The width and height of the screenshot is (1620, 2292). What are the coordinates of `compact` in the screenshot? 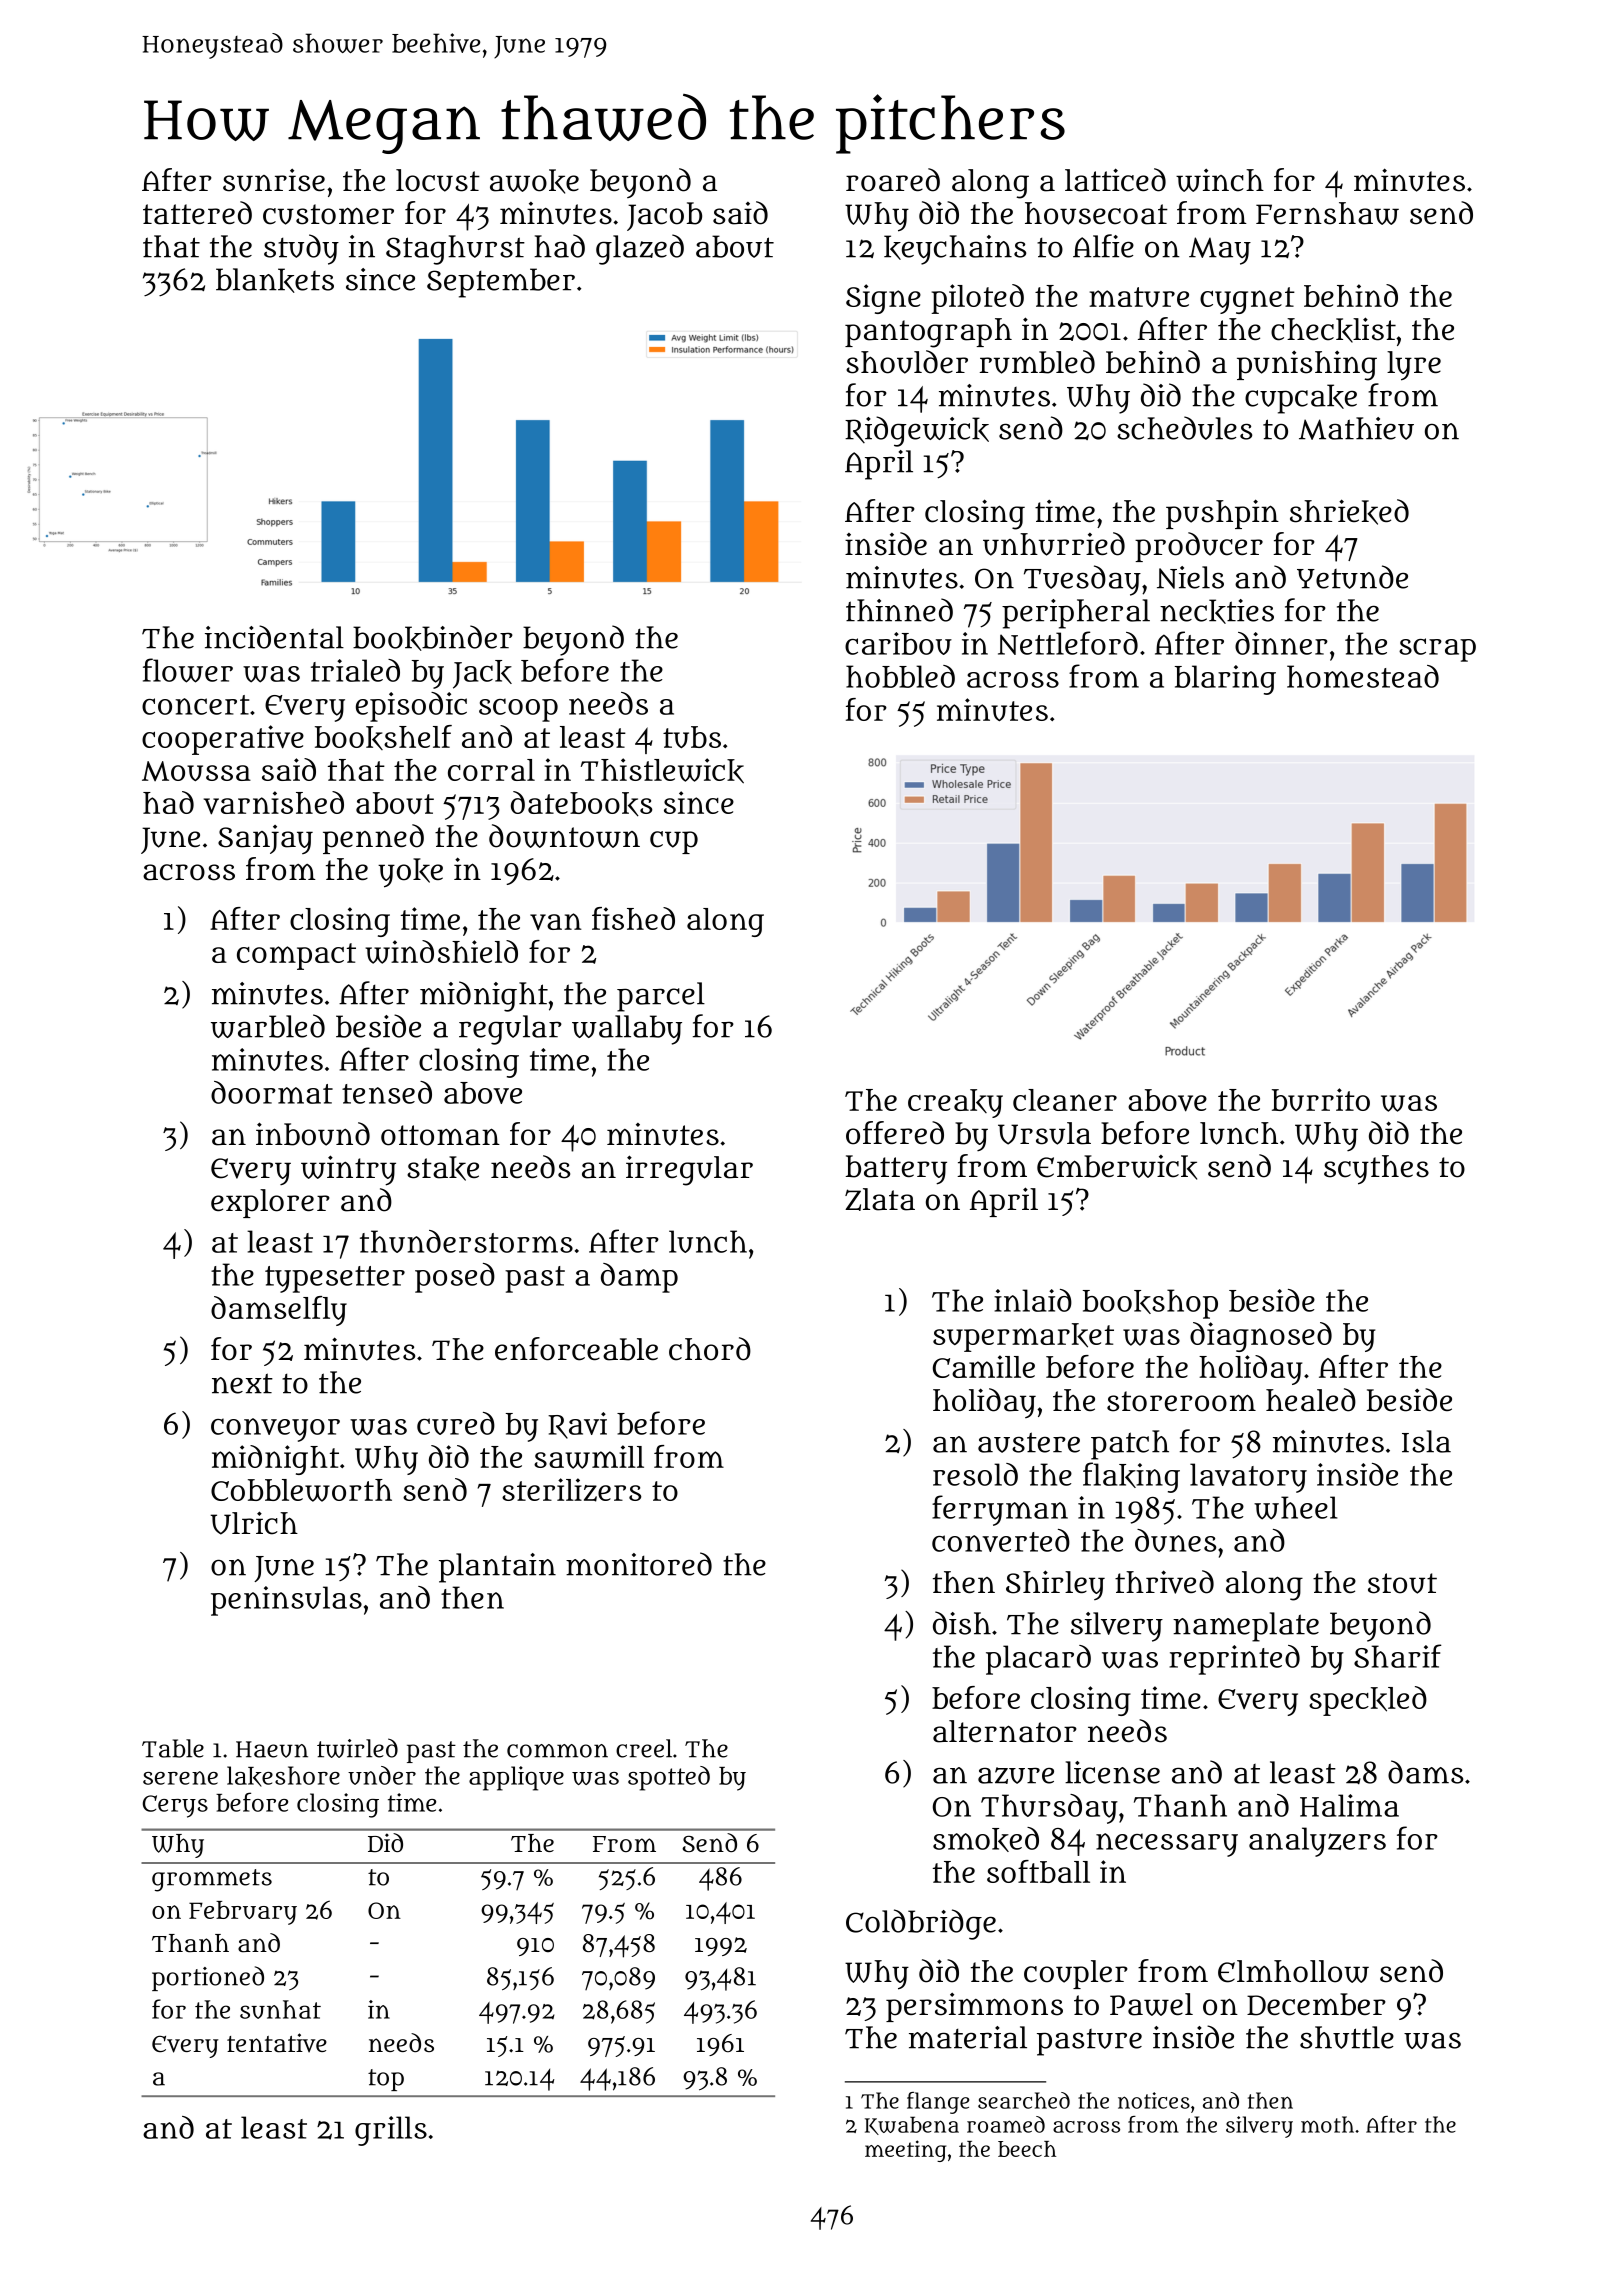 It's located at (296, 956).
